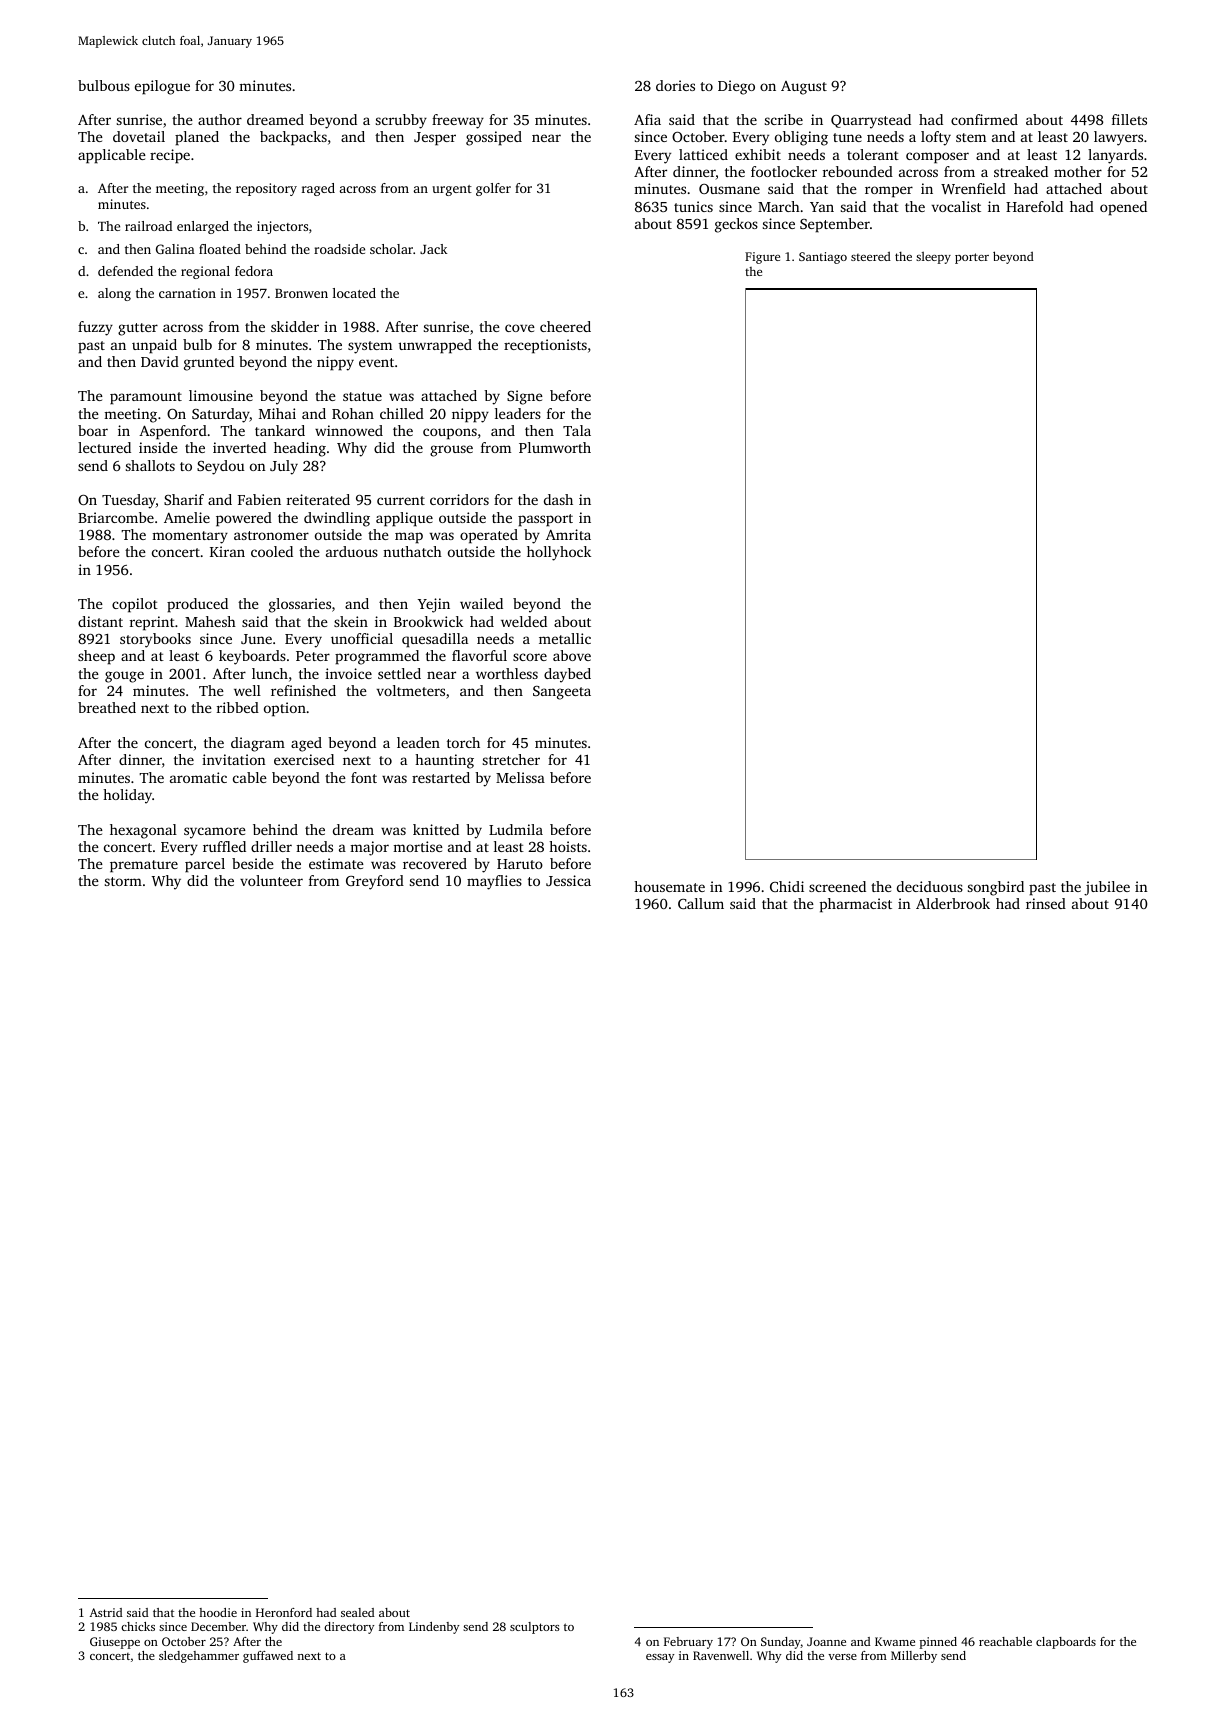 The image size is (1226, 1734). Describe the element at coordinates (162, 87) in the screenshot. I see `epilogue` at that location.
